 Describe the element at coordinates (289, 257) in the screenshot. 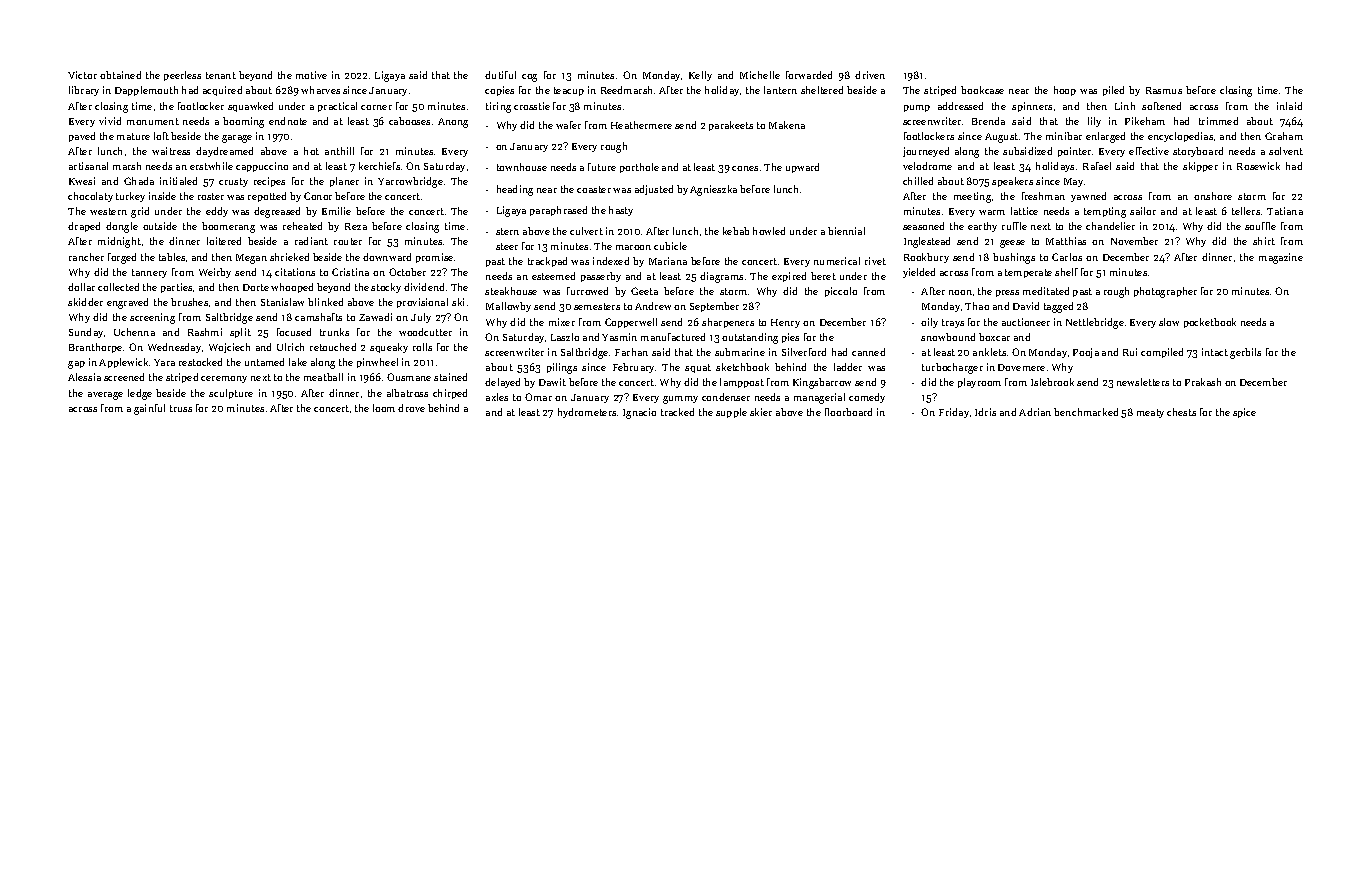

I see `shrieked` at that location.
